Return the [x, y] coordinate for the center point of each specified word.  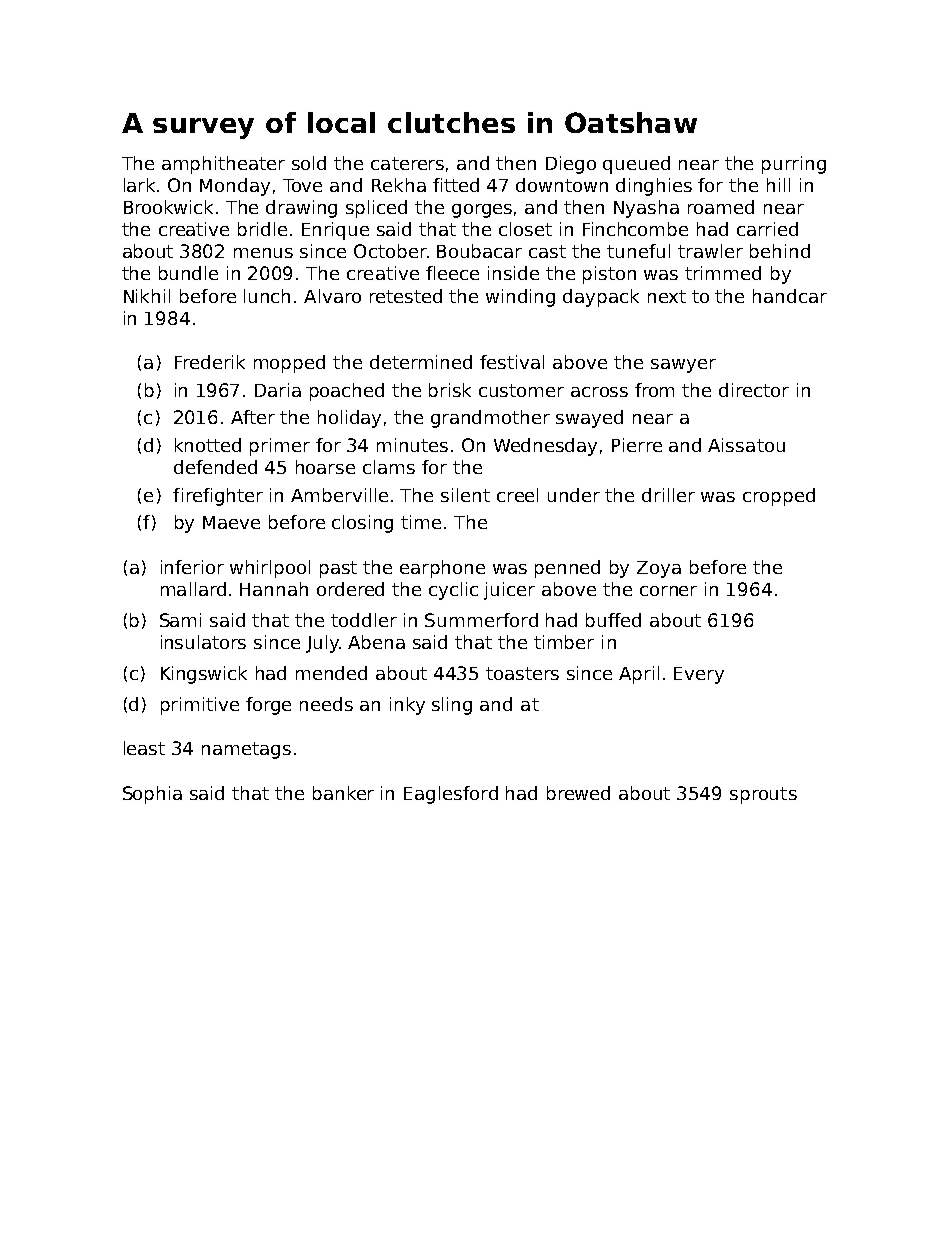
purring [794, 165]
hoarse [325, 467]
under [574, 495]
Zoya [659, 569]
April [639, 675]
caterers [407, 163]
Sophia [152, 795]
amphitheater [223, 165]
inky [407, 706]
